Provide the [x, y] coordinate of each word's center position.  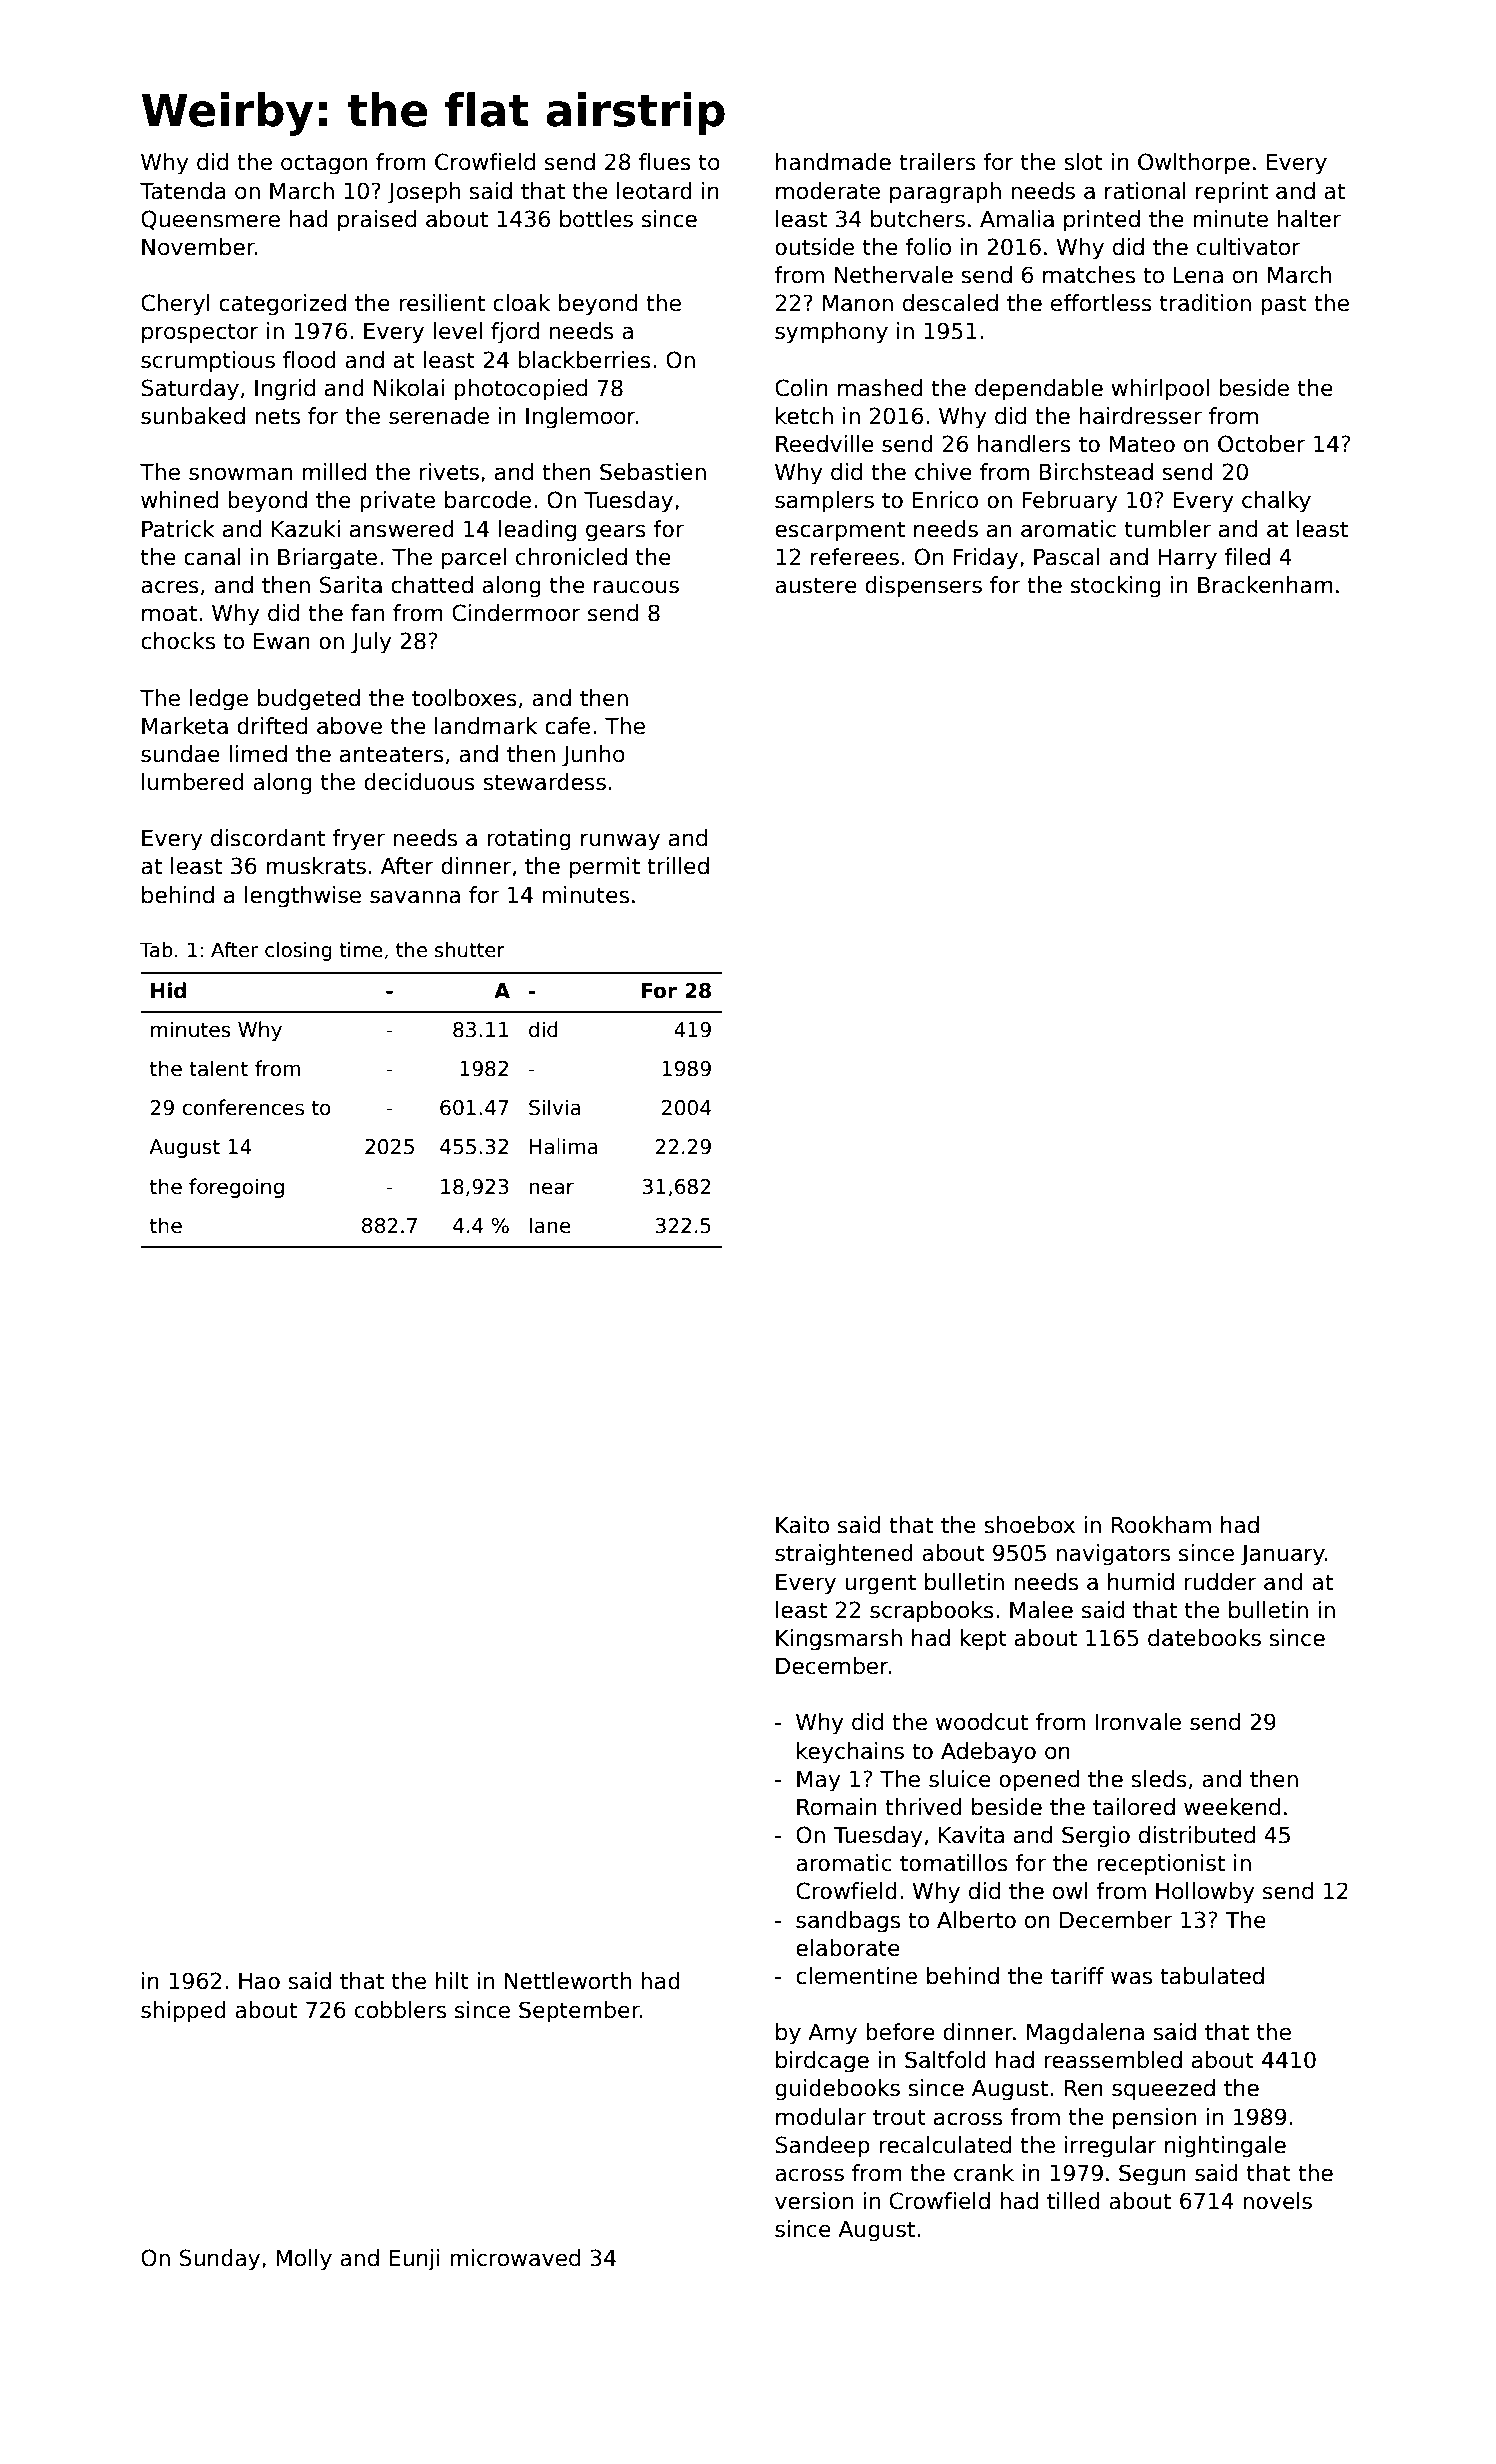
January [1283, 1555]
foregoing [236, 1188]
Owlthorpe [1194, 164]
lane [550, 1225]
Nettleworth [568, 1981]
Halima [564, 1146]
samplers [824, 502]
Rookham [1161, 1525]
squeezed [1163, 2090]
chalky [1276, 502]
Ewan [282, 641]
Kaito [802, 1525]
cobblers [400, 2010]
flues [665, 162]
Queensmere [210, 220]
